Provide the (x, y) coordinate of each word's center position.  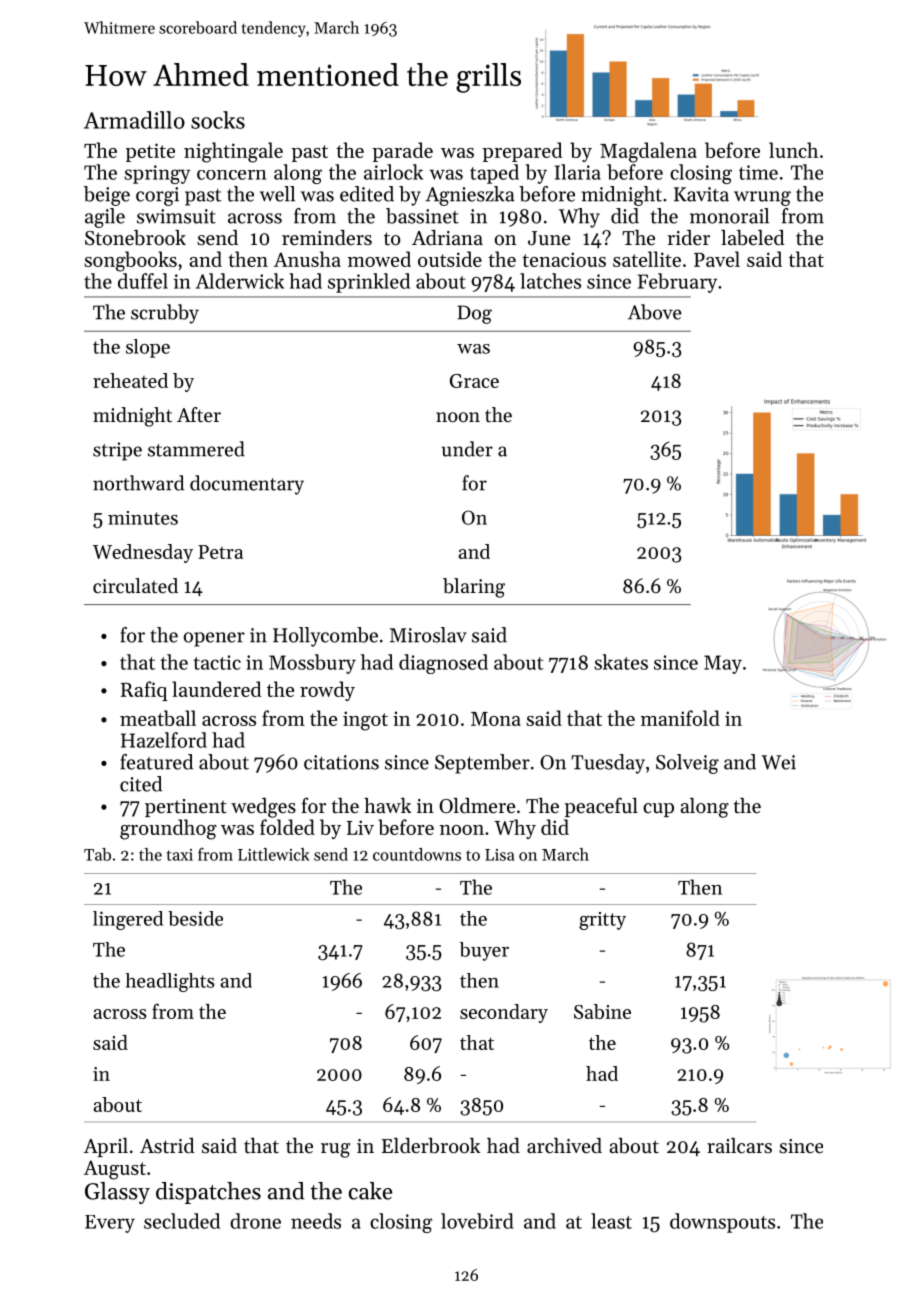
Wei (778, 762)
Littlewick (273, 854)
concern (232, 175)
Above (655, 312)
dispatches (208, 1193)
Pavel (717, 259)
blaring (474, 588)
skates (621, 662)
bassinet (422, 216)
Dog (474, 314)
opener (214, 639)
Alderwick (240, 281)
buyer (484, 951)
